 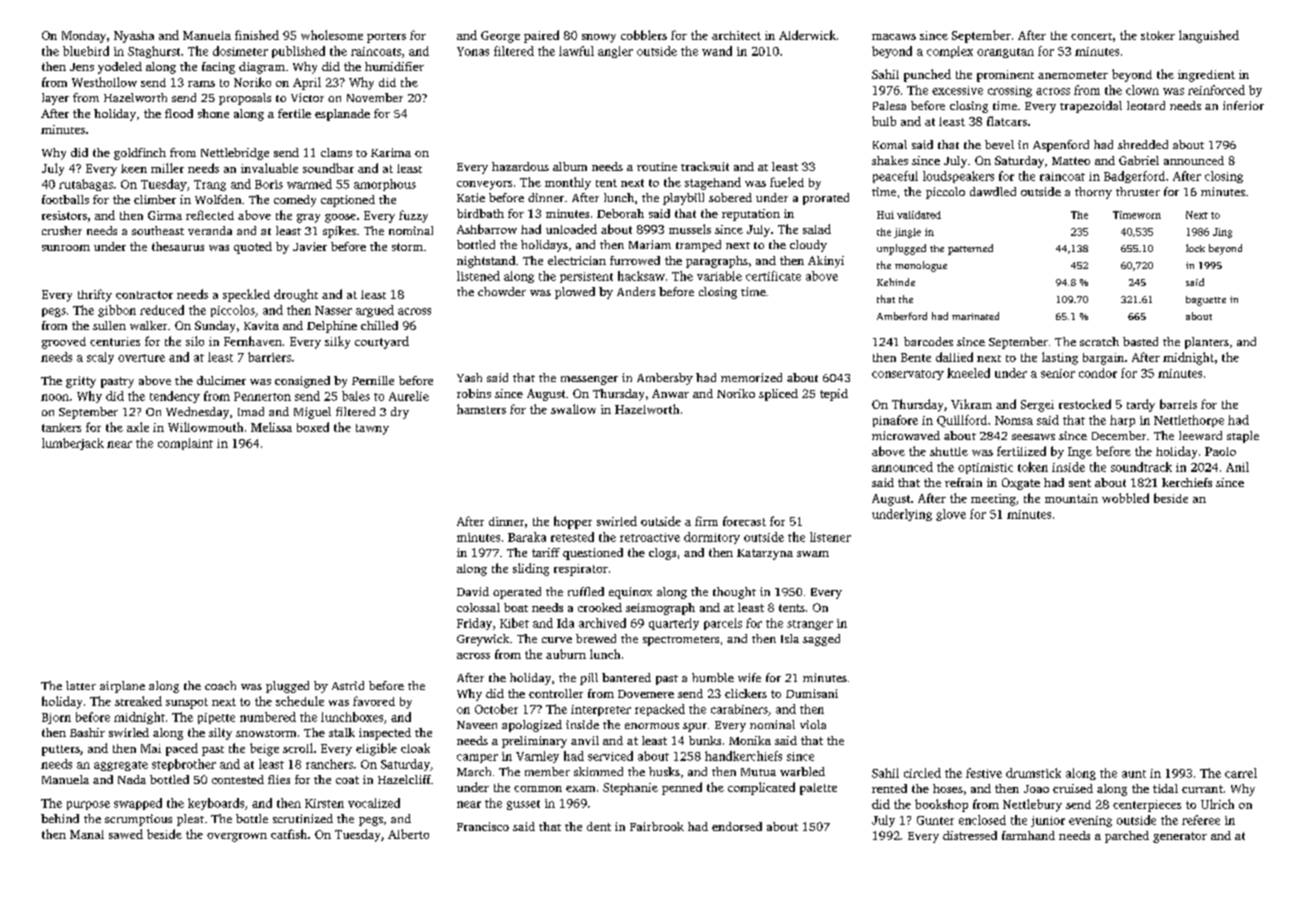 I want to click on parched, so click(x=1127, y=837).
